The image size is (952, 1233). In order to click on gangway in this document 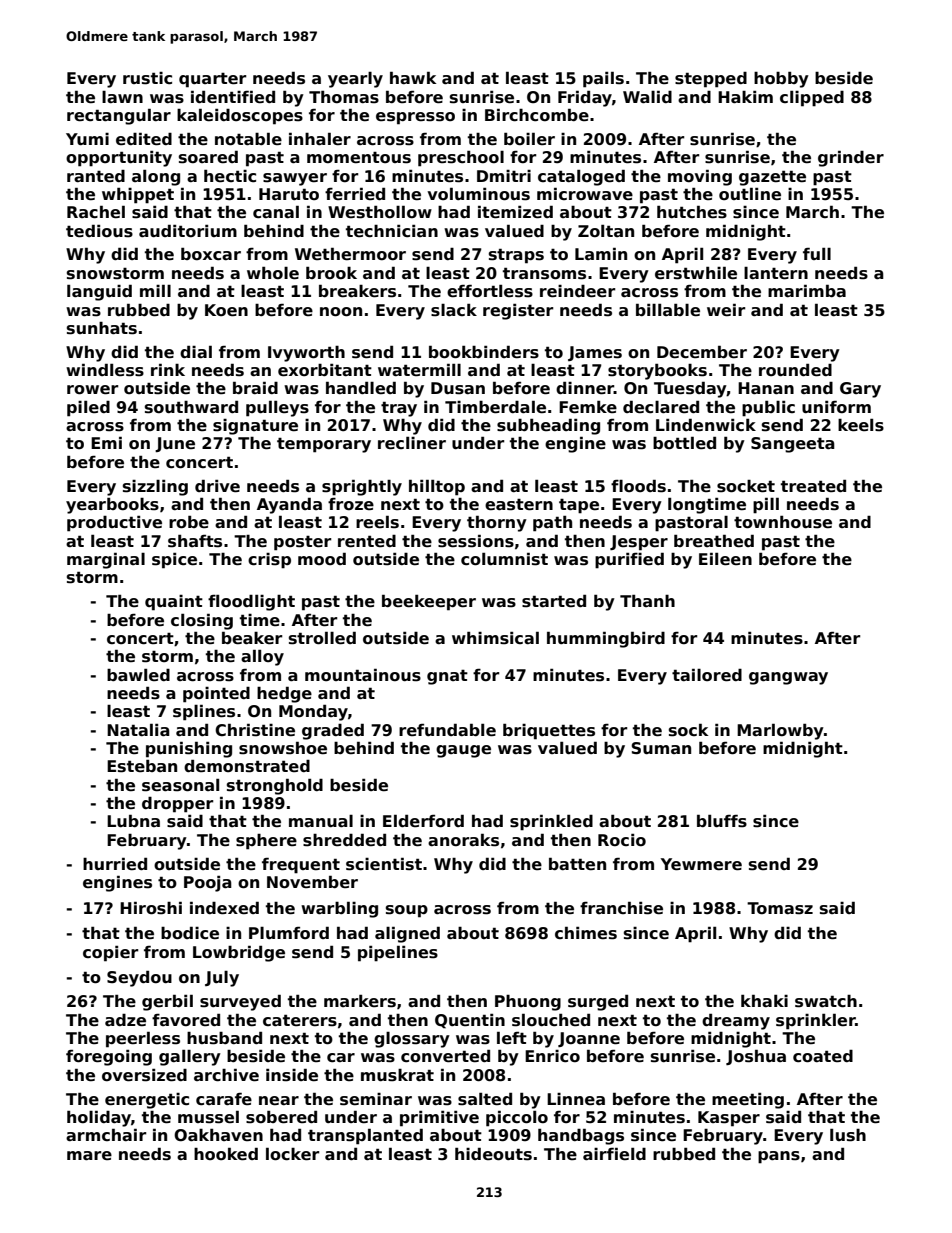, I will do `click(788, 678)`.
